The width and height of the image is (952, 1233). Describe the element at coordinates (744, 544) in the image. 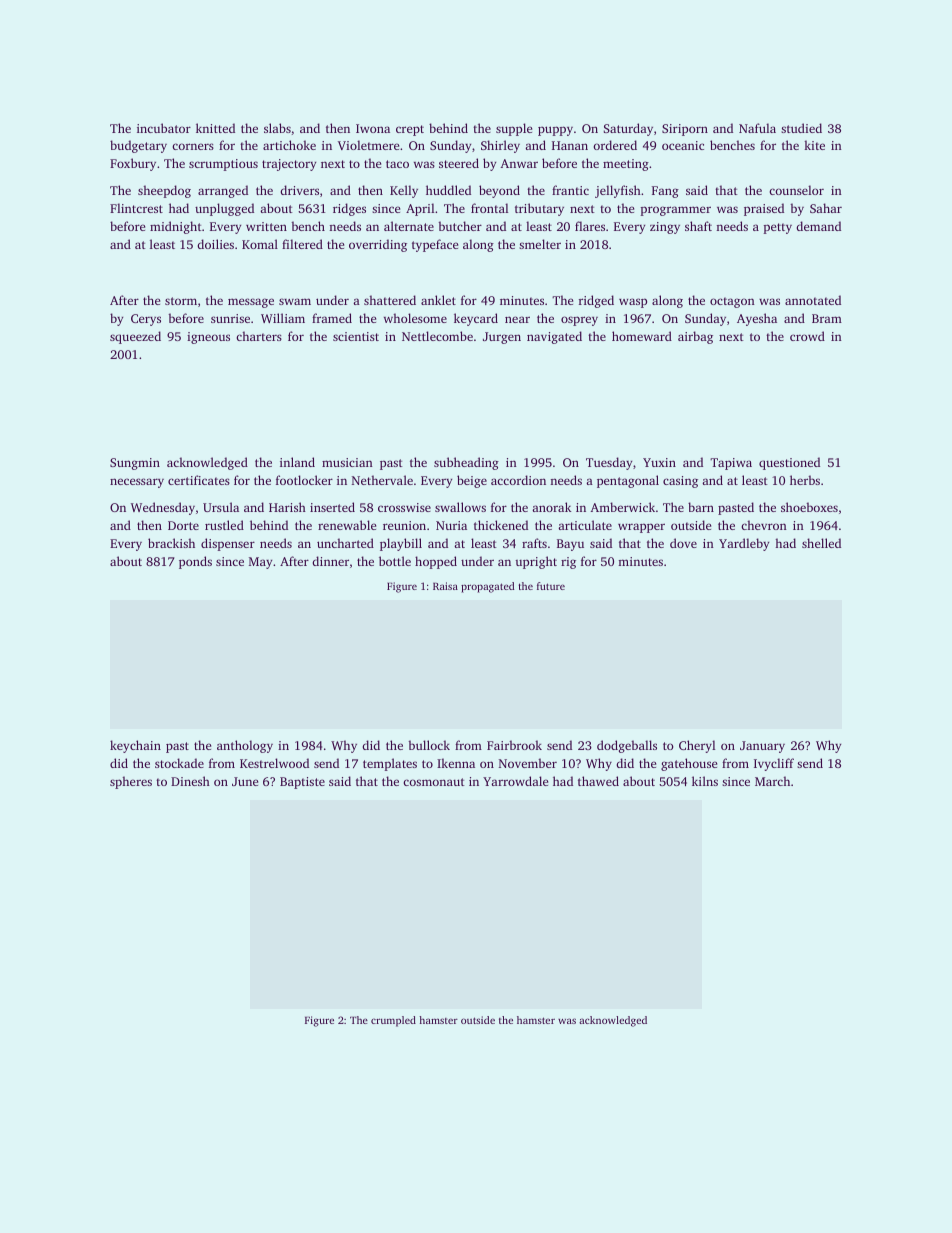

I see `Yardleby` at that location.
